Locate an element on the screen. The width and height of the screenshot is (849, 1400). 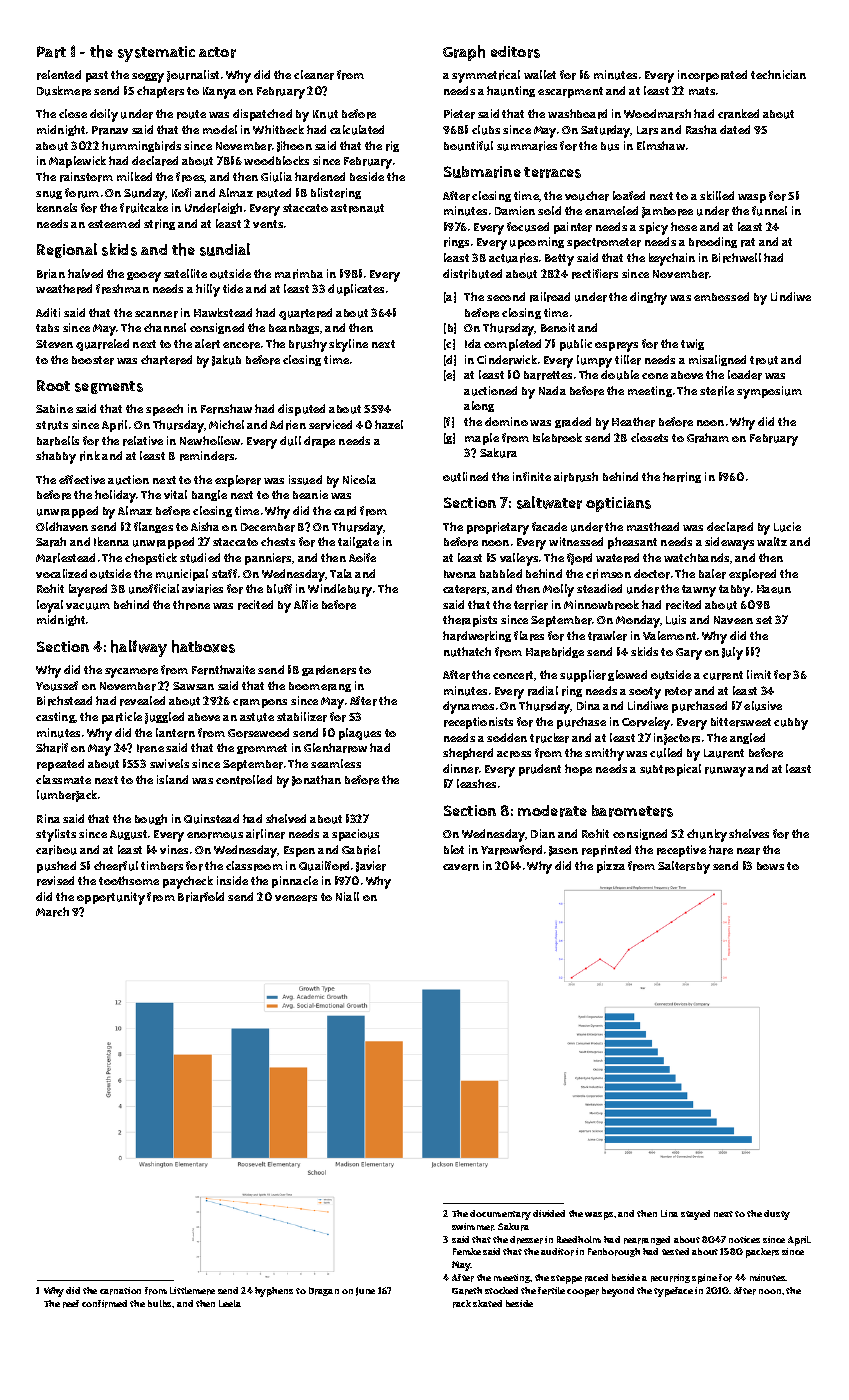
runway is located at coordinates (725, 772).
